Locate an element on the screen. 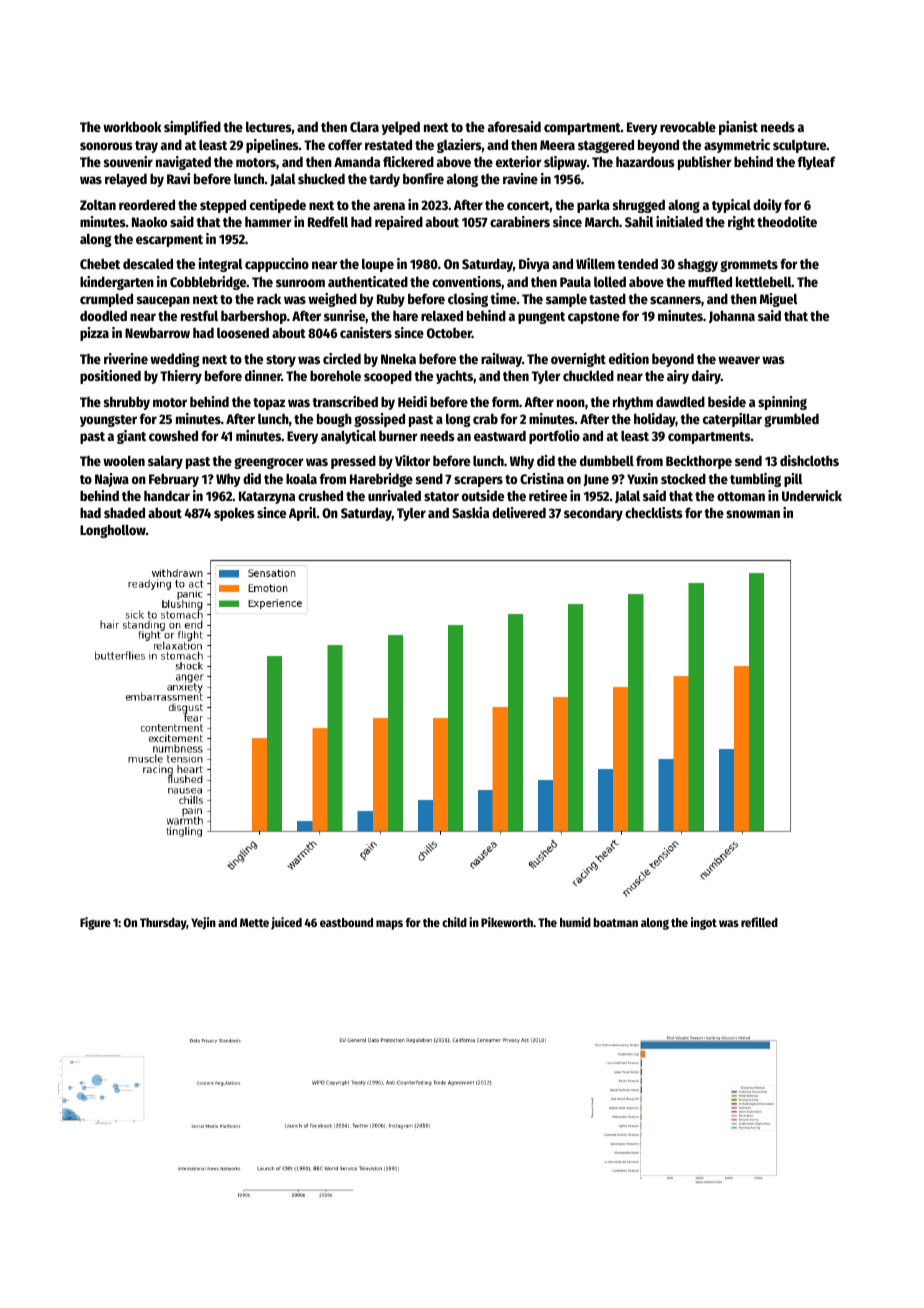  checklists is located at coordinates (654, 512).
